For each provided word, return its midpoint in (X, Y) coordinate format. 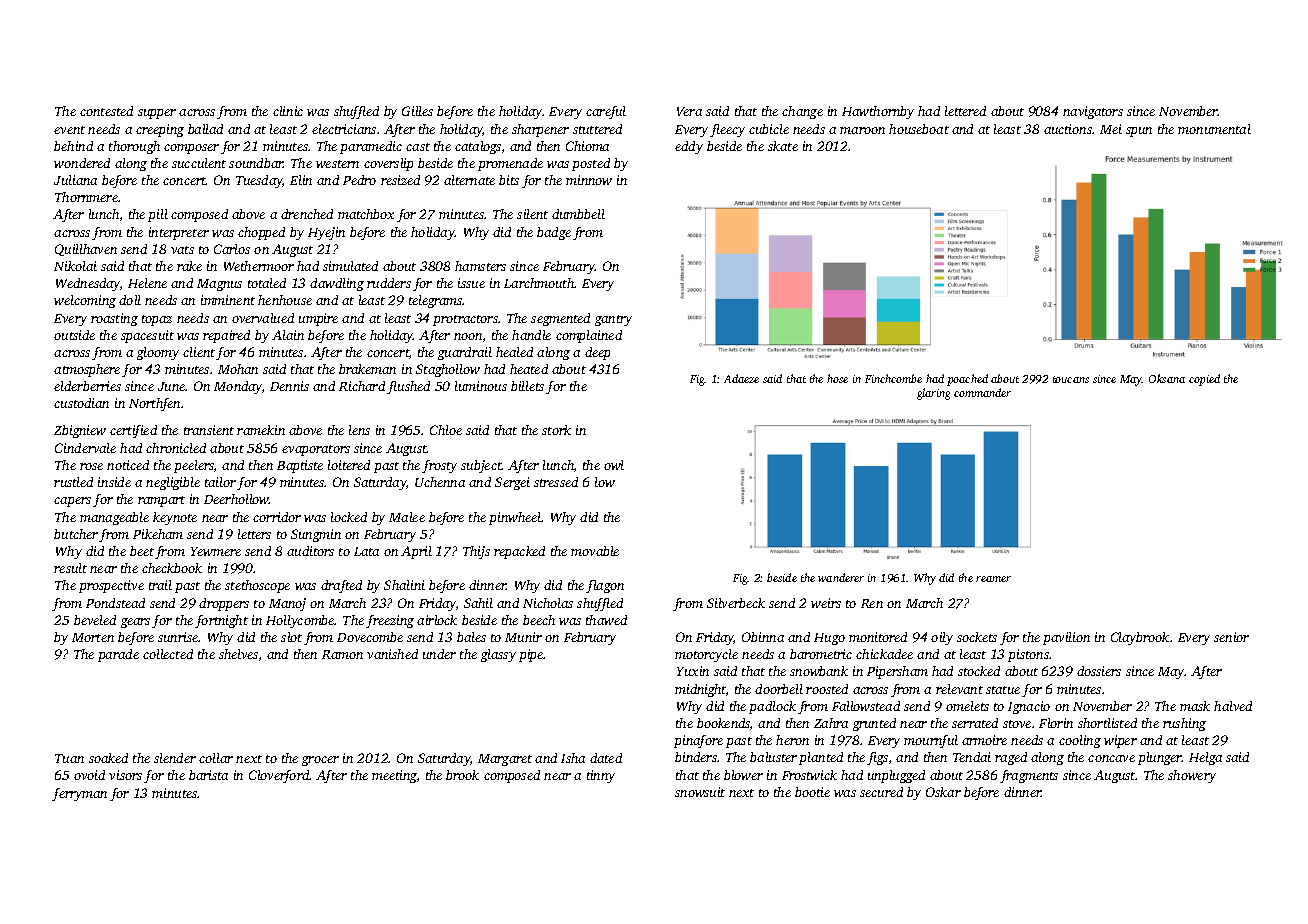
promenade (510, 164)
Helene (147, 283)
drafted (341, 586)
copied (1204, 380)
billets (527, 386)
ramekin (261, 430)
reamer (993, 579)
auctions (1068, 129)
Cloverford (279, 776)
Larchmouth (539, 283)
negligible (173, 483)
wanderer (841, 577)
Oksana (1167, 378)
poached (967, 380)
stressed (556, 482)
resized (400, 180)
